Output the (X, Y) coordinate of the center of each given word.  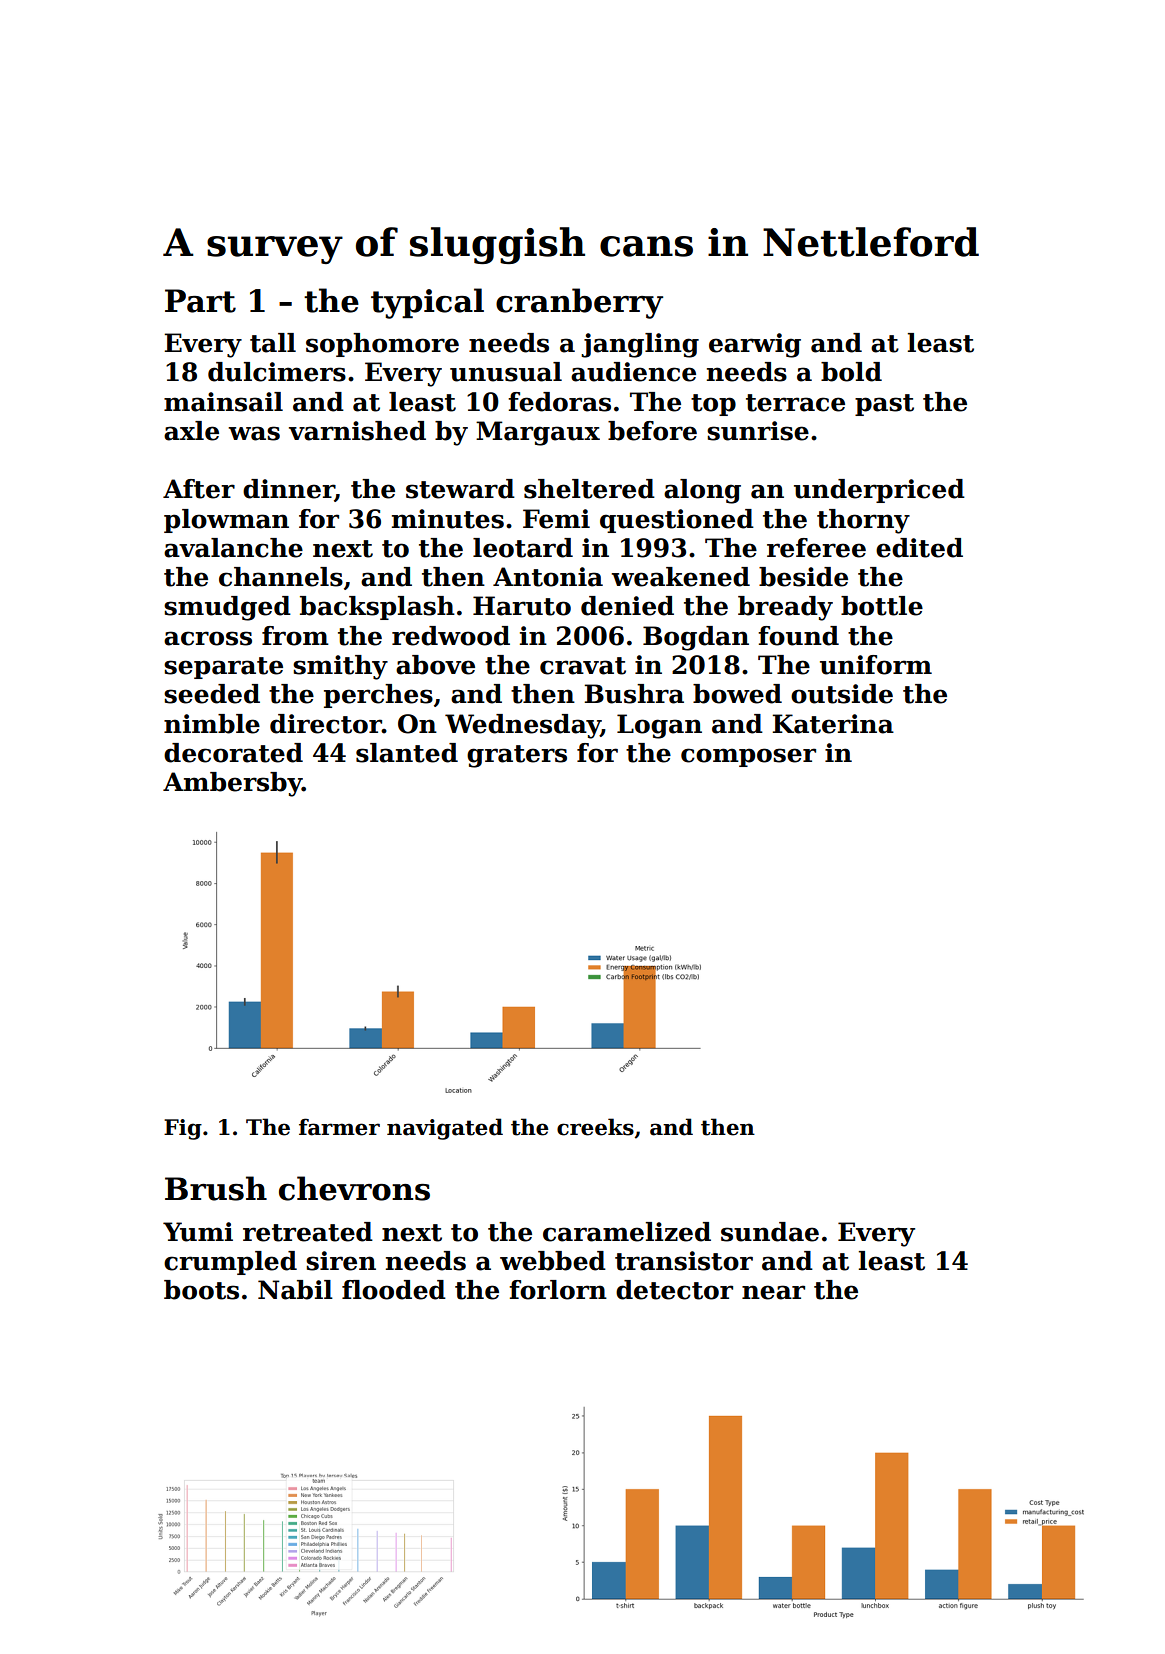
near (773, 1292)
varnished (357, 431)
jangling (640, 345)
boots (201, 1290)
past (884, 405)
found (798, 636)
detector (674, 1290)
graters (517, 756)
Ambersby (232, 784)
